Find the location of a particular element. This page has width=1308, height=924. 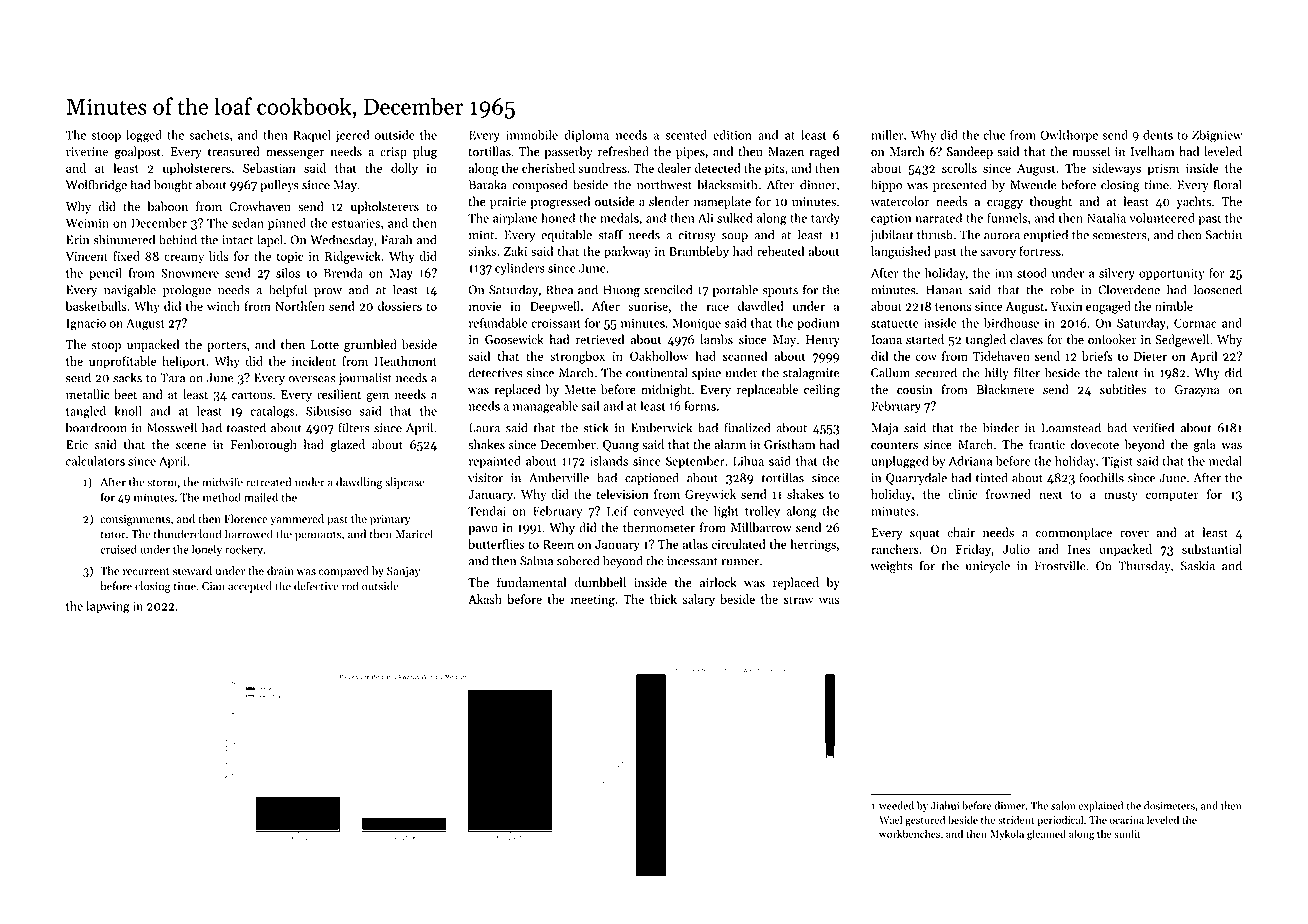

Cian is located at coordinates (213, 586).
